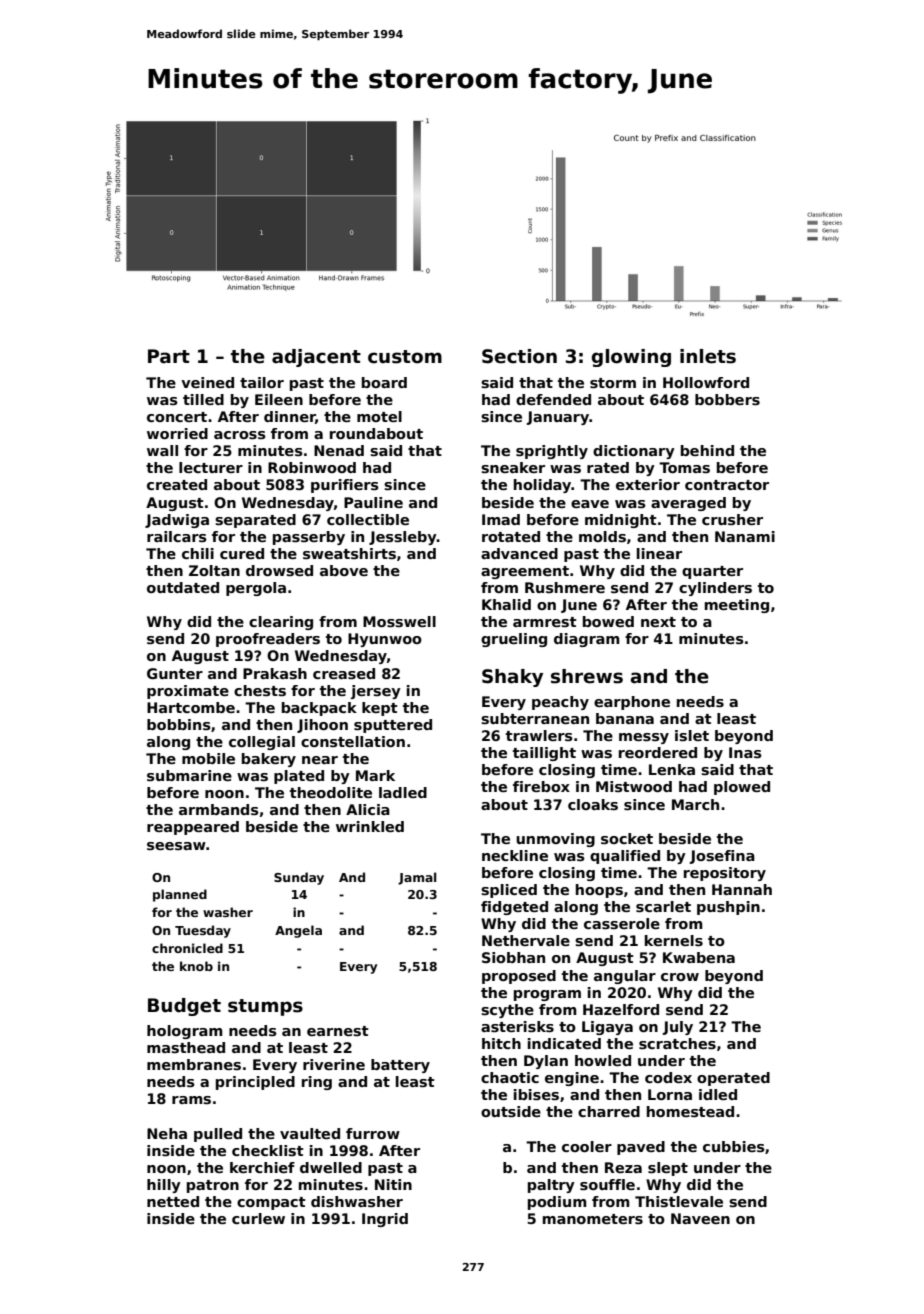  I want to click on plated, so click(299, 777).
